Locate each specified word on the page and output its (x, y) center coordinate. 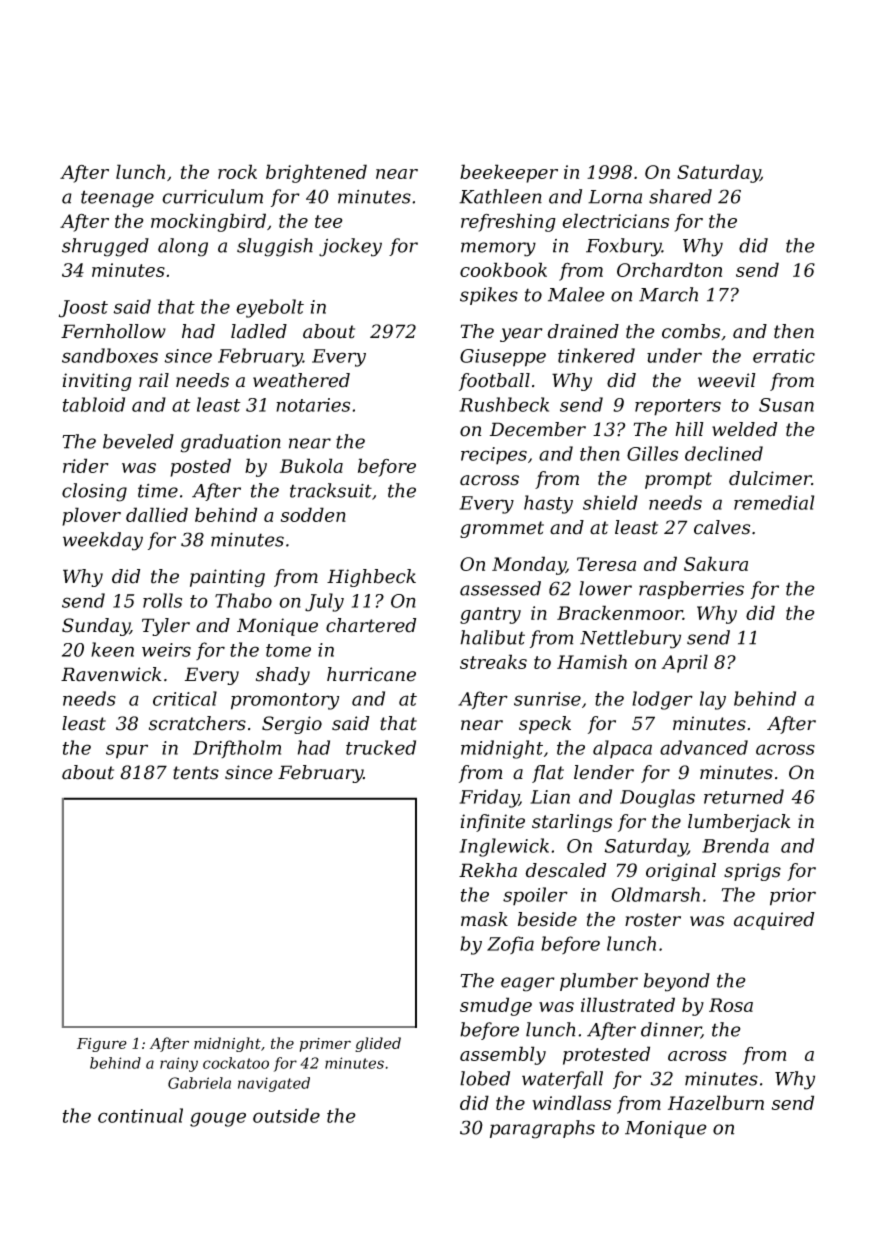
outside (286, 1115)
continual (140, 1115)
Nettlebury (630, 639)
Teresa (606, 564)
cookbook (503, 269)
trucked (381, 747)
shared (680, 196)
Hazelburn (716, 1103)
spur (127, 751)
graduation (231, 443)
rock (237, 171)
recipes (494, 456)
